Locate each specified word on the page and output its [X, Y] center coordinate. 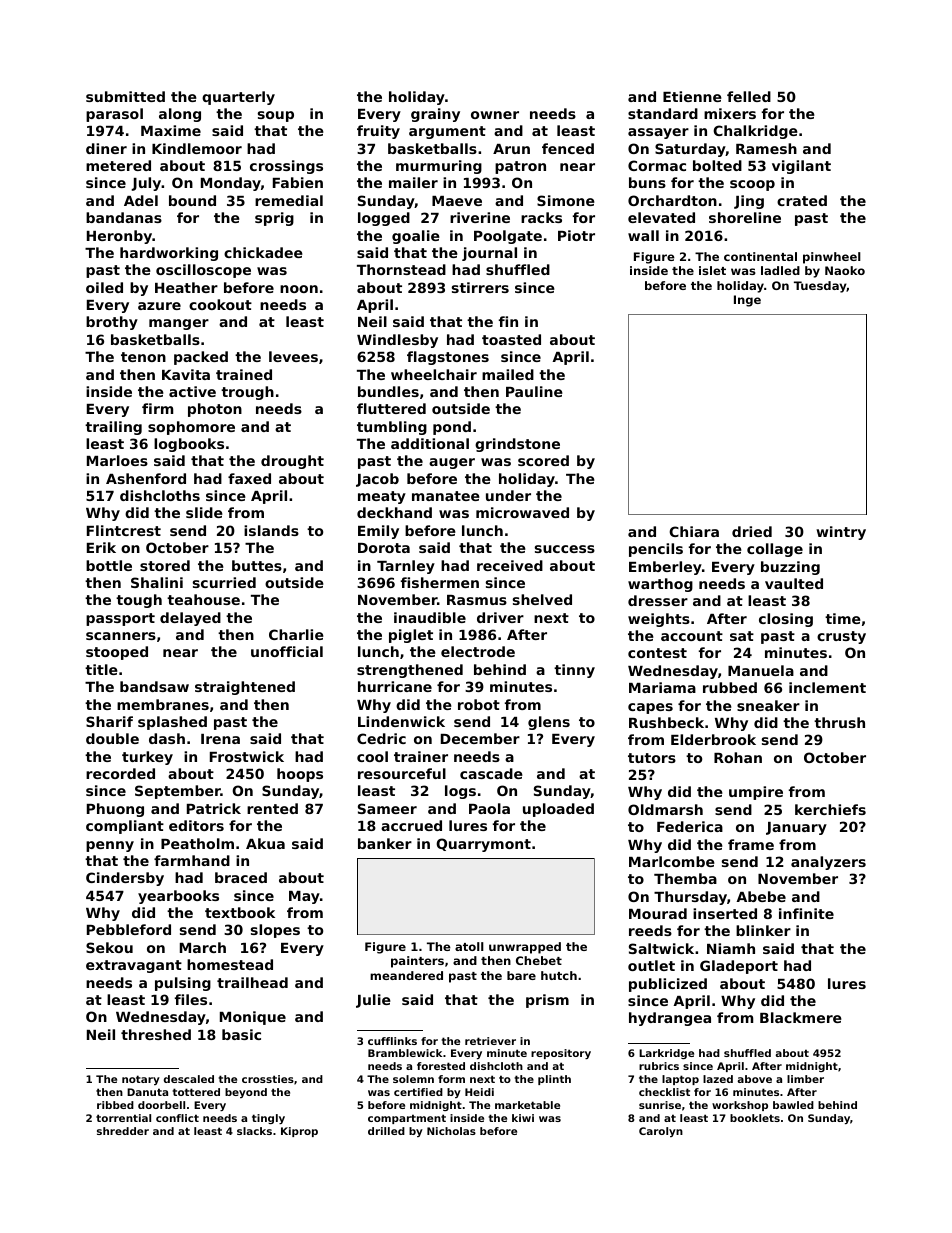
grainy [435, 115]
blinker [763, 930]
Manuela [761, 670]
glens [549, 723]
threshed [156, 1034]
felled [749, 96]
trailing [113, 428]
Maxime [171, 130]
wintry [841, 533]
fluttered [391, 408]
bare [521, 975]
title [101, 669]
